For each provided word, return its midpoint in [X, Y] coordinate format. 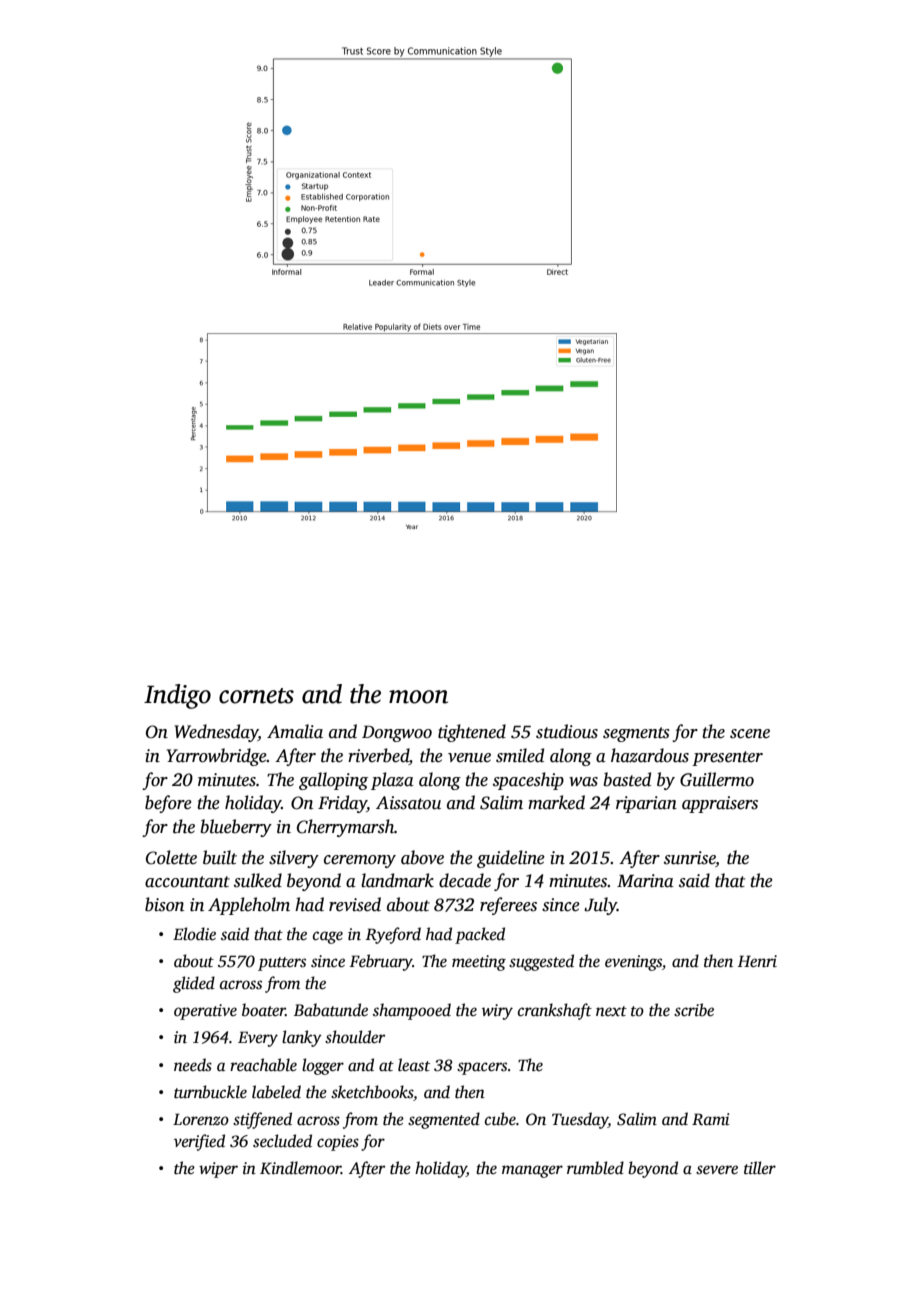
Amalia [295, 731]
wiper [218, 1170]
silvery [294, 859]
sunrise [690, 858]
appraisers [720, 804]
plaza [392, 781]
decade [465, 880]
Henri [757, 961]
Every [258, 1039]
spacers [482, 1068]
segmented [444, 1120]
